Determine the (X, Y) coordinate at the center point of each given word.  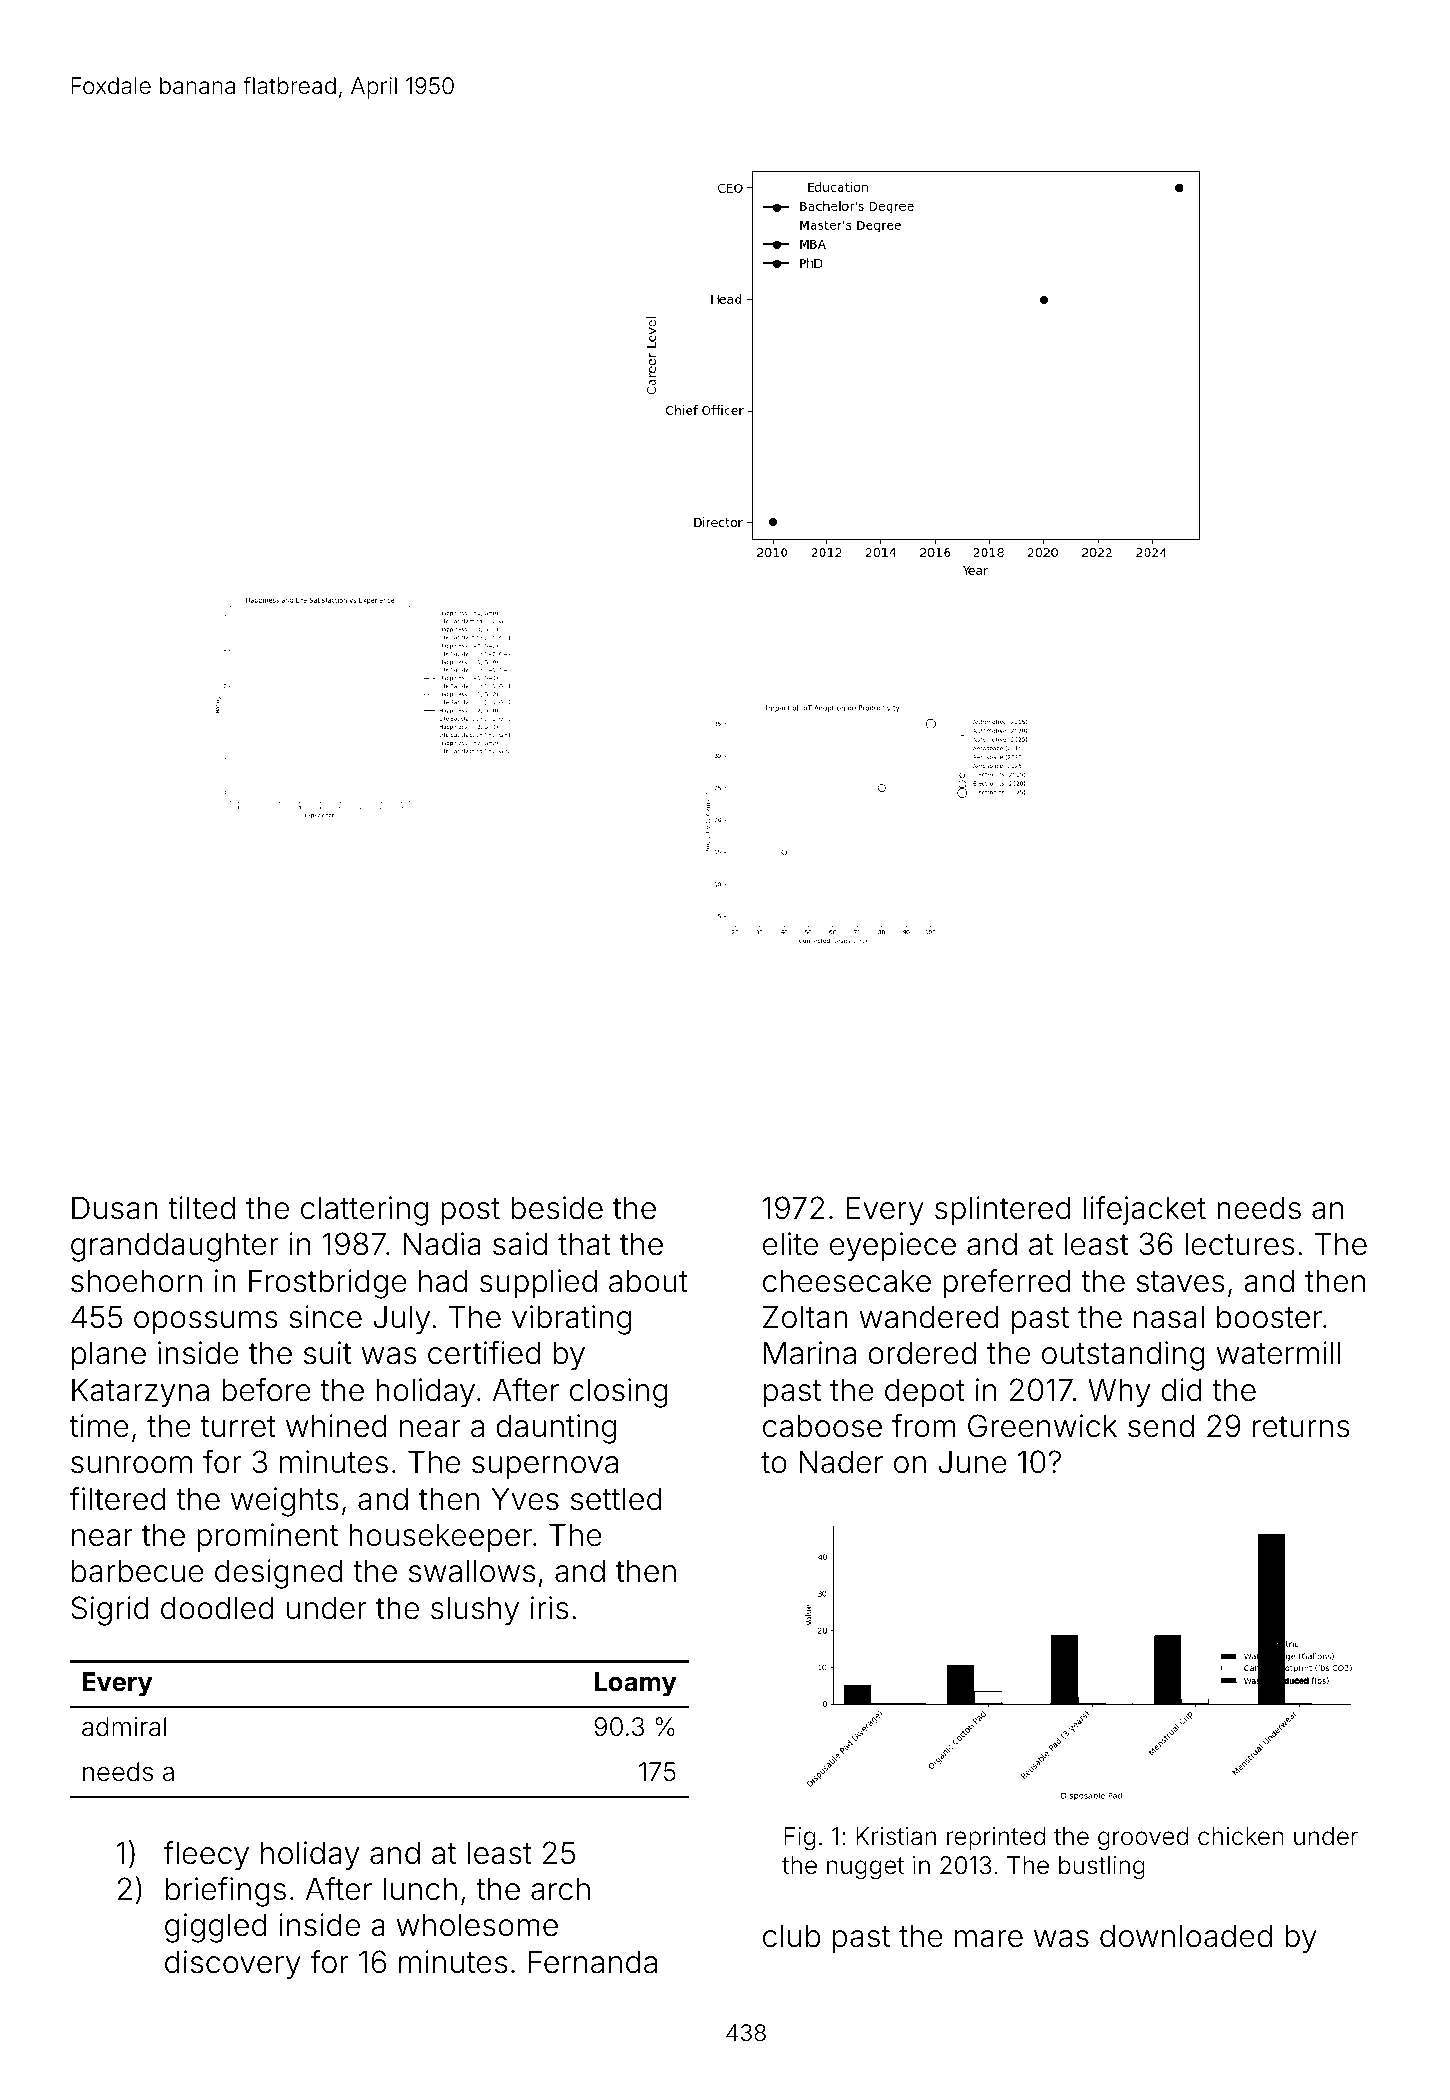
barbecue (138, 1571)
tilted (201, 1208)
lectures (1240, 1244)
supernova (545, 1467)
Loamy (636, 1684)
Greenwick (1042, 1426)
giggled (216, 1928)
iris (550, 1608)
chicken (1241, 1836)
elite (790, 1244)
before (266, 1390)
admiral (124, 1727)
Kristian (896, 1836)
